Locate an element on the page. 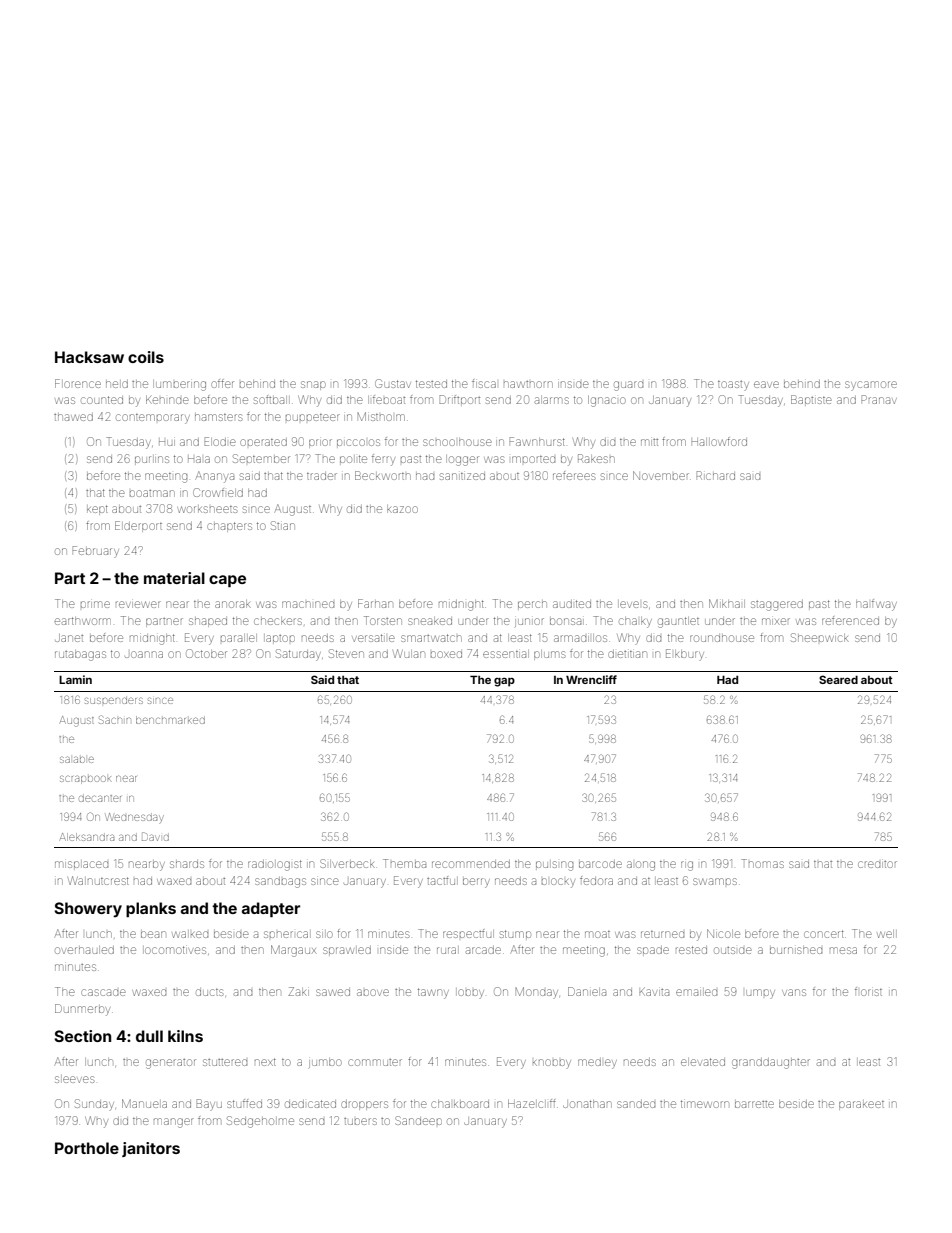 The height and width of the document is (1233, 952). mixer is located at coordinates (776, 621).
